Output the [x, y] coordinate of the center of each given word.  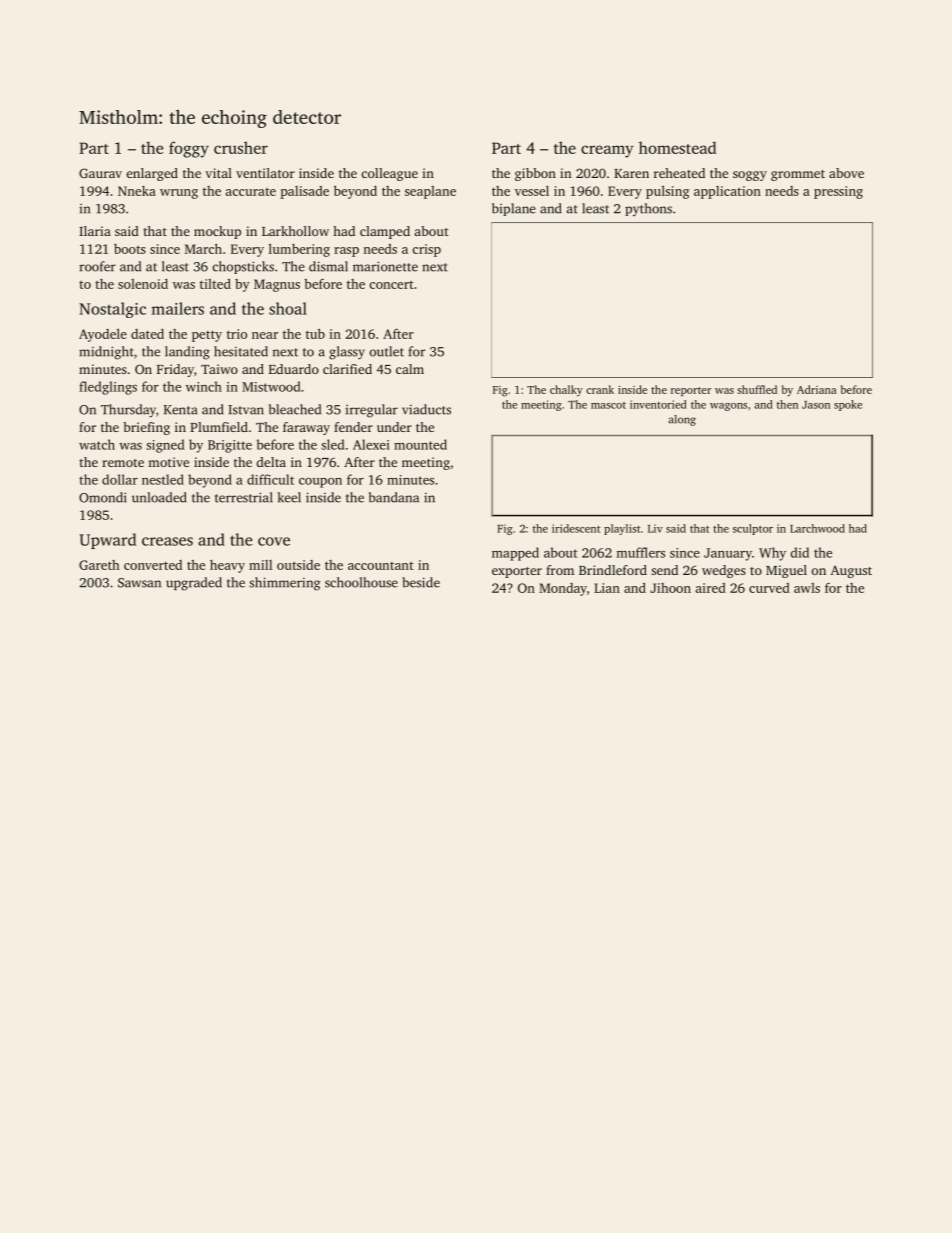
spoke [848, 405]
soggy [750, 176]
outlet [387, 351]
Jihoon [670, 588]
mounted [420, 444]
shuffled [757, 389]
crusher [241, 147]
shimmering [284, 584]
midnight [106, 353]
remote [123, 463]
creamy [607, 151]
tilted [215, 283]
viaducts [426, 409]
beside [421, 582]
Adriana [817, 389]
